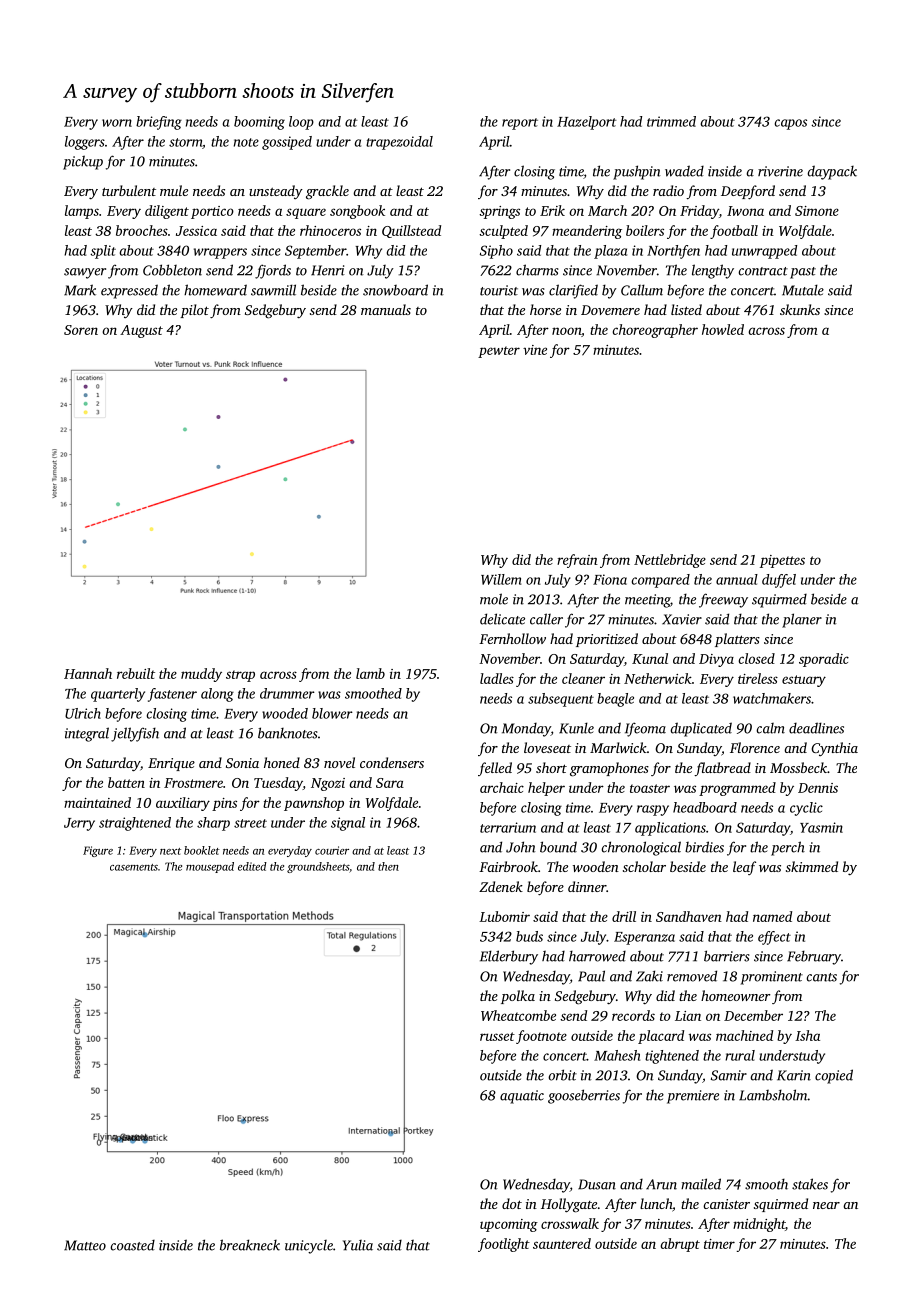 The width and height of the page is (924, 1308). What do you see at coordinates (504, 1245) in the page?
I see `footlight` at bounding box center [504, 1245].
